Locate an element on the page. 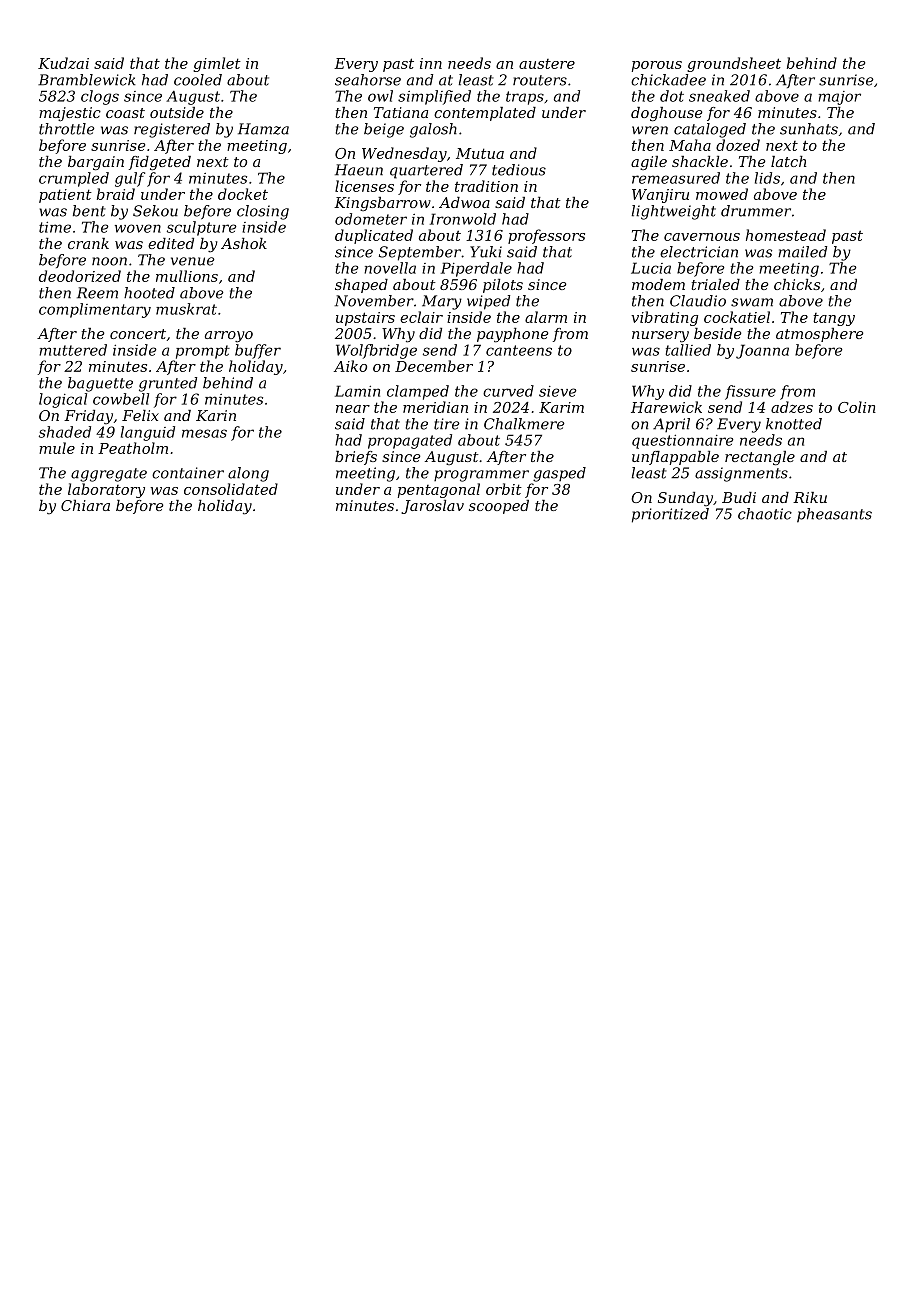  tangy is located at coordinates (834, 319).
